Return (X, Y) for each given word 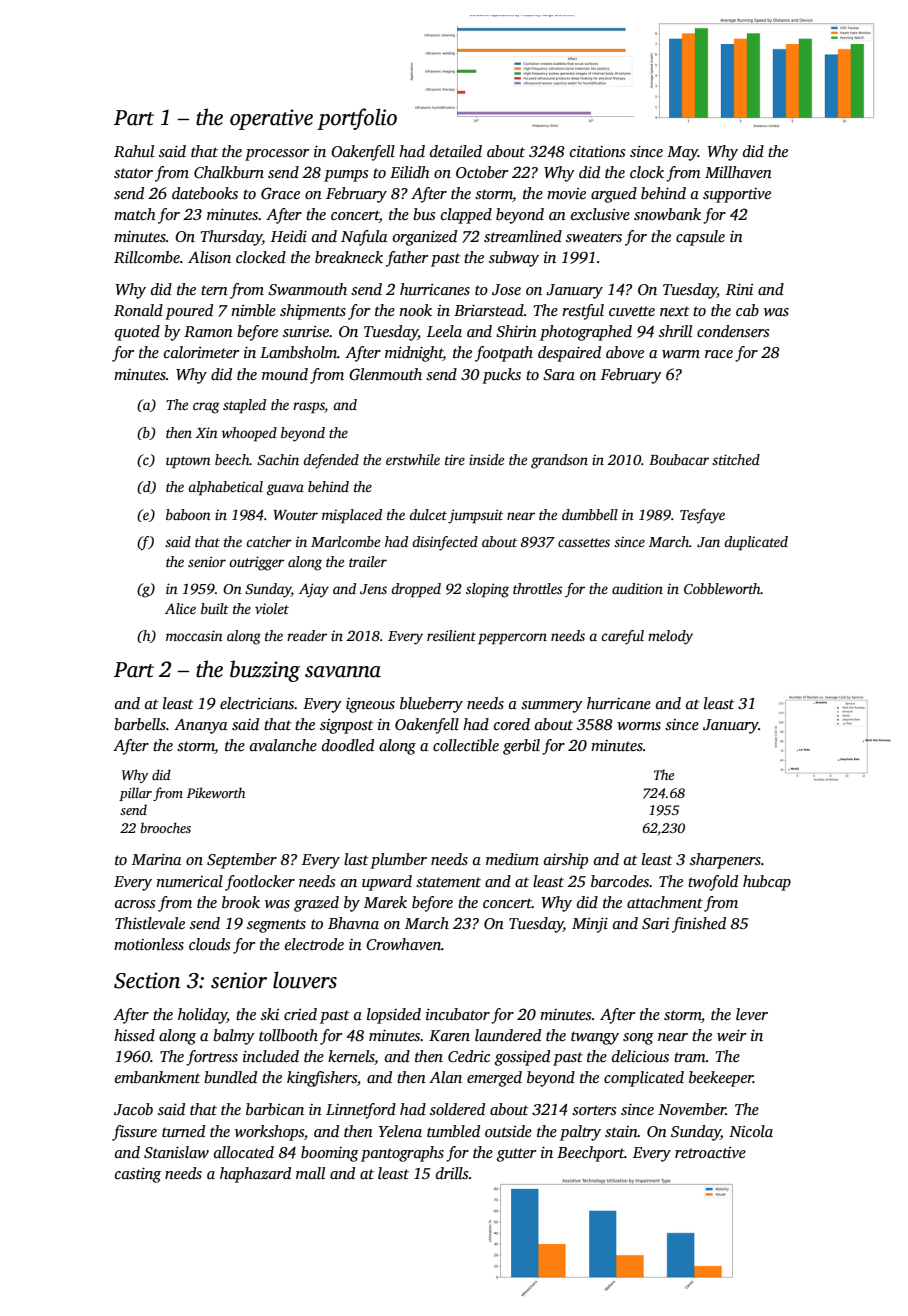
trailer (368, 561)
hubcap (767, 883)
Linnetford (361, 1111)
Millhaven (738, 172)
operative (271, 119)
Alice (180, 608)
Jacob (133, 1109)
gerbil (521, 747)
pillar (135, 794)
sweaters (594, 237)
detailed (456, 151)
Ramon (208, 331)
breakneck (349, 257)
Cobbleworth (722, 588)
